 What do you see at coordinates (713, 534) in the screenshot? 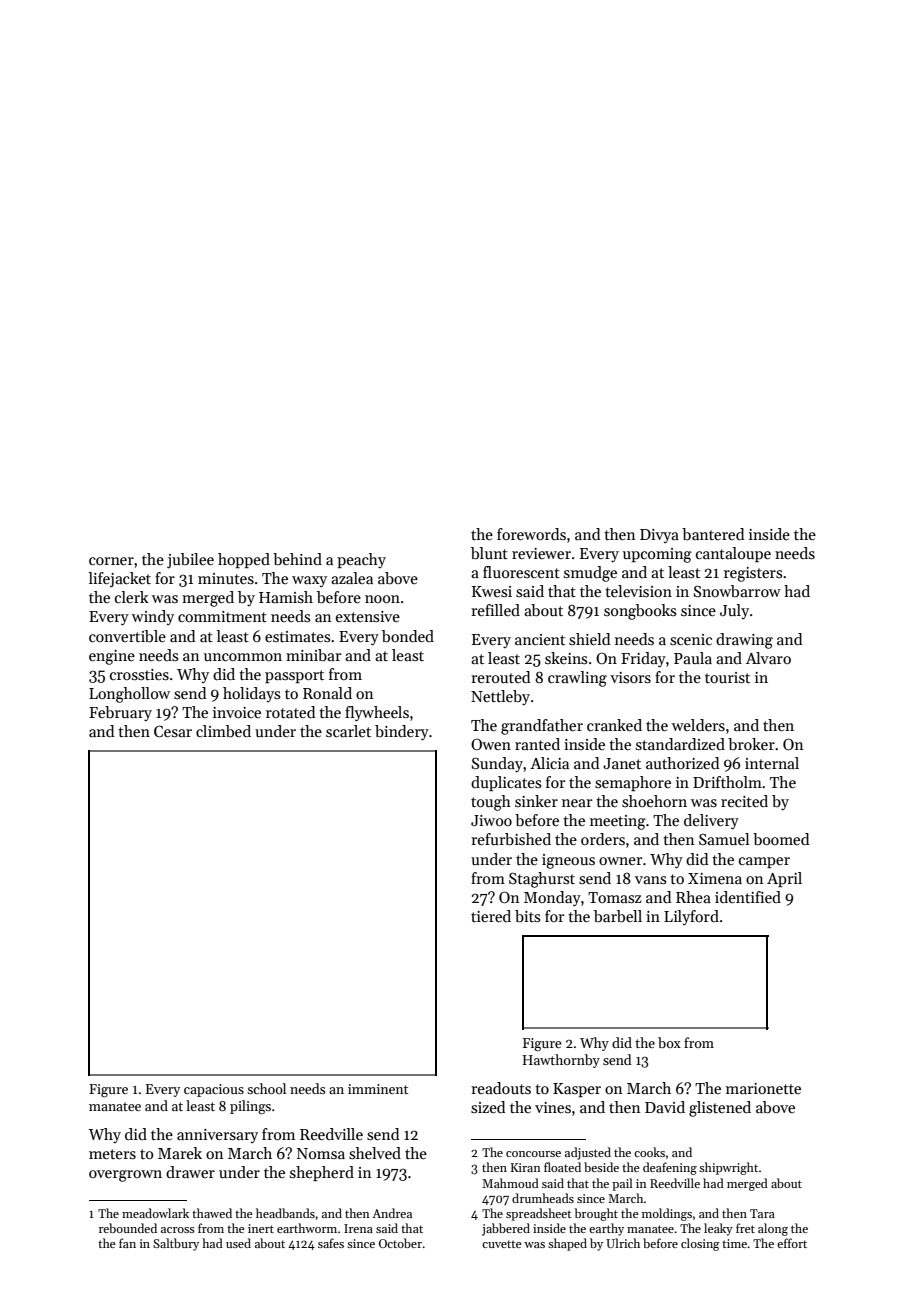
I see `bantered` at bounding box center [713, 534].
